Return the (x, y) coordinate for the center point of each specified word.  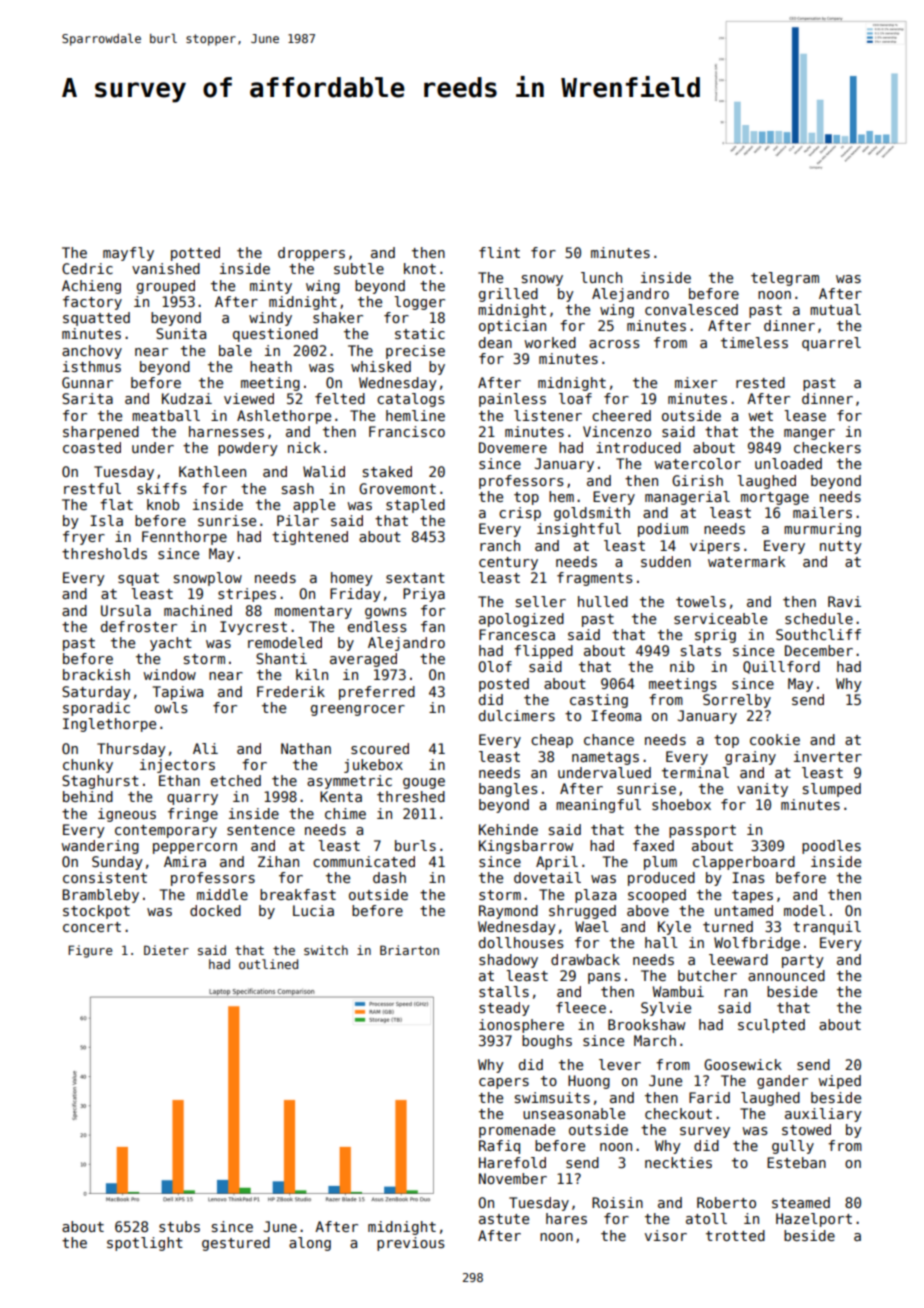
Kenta (341, 796)
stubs (179, 1226)
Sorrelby (737, 701)
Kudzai (187, 398)
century (508, 563)
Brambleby (100, 896)
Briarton (409, 950)
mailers (822, 512)
